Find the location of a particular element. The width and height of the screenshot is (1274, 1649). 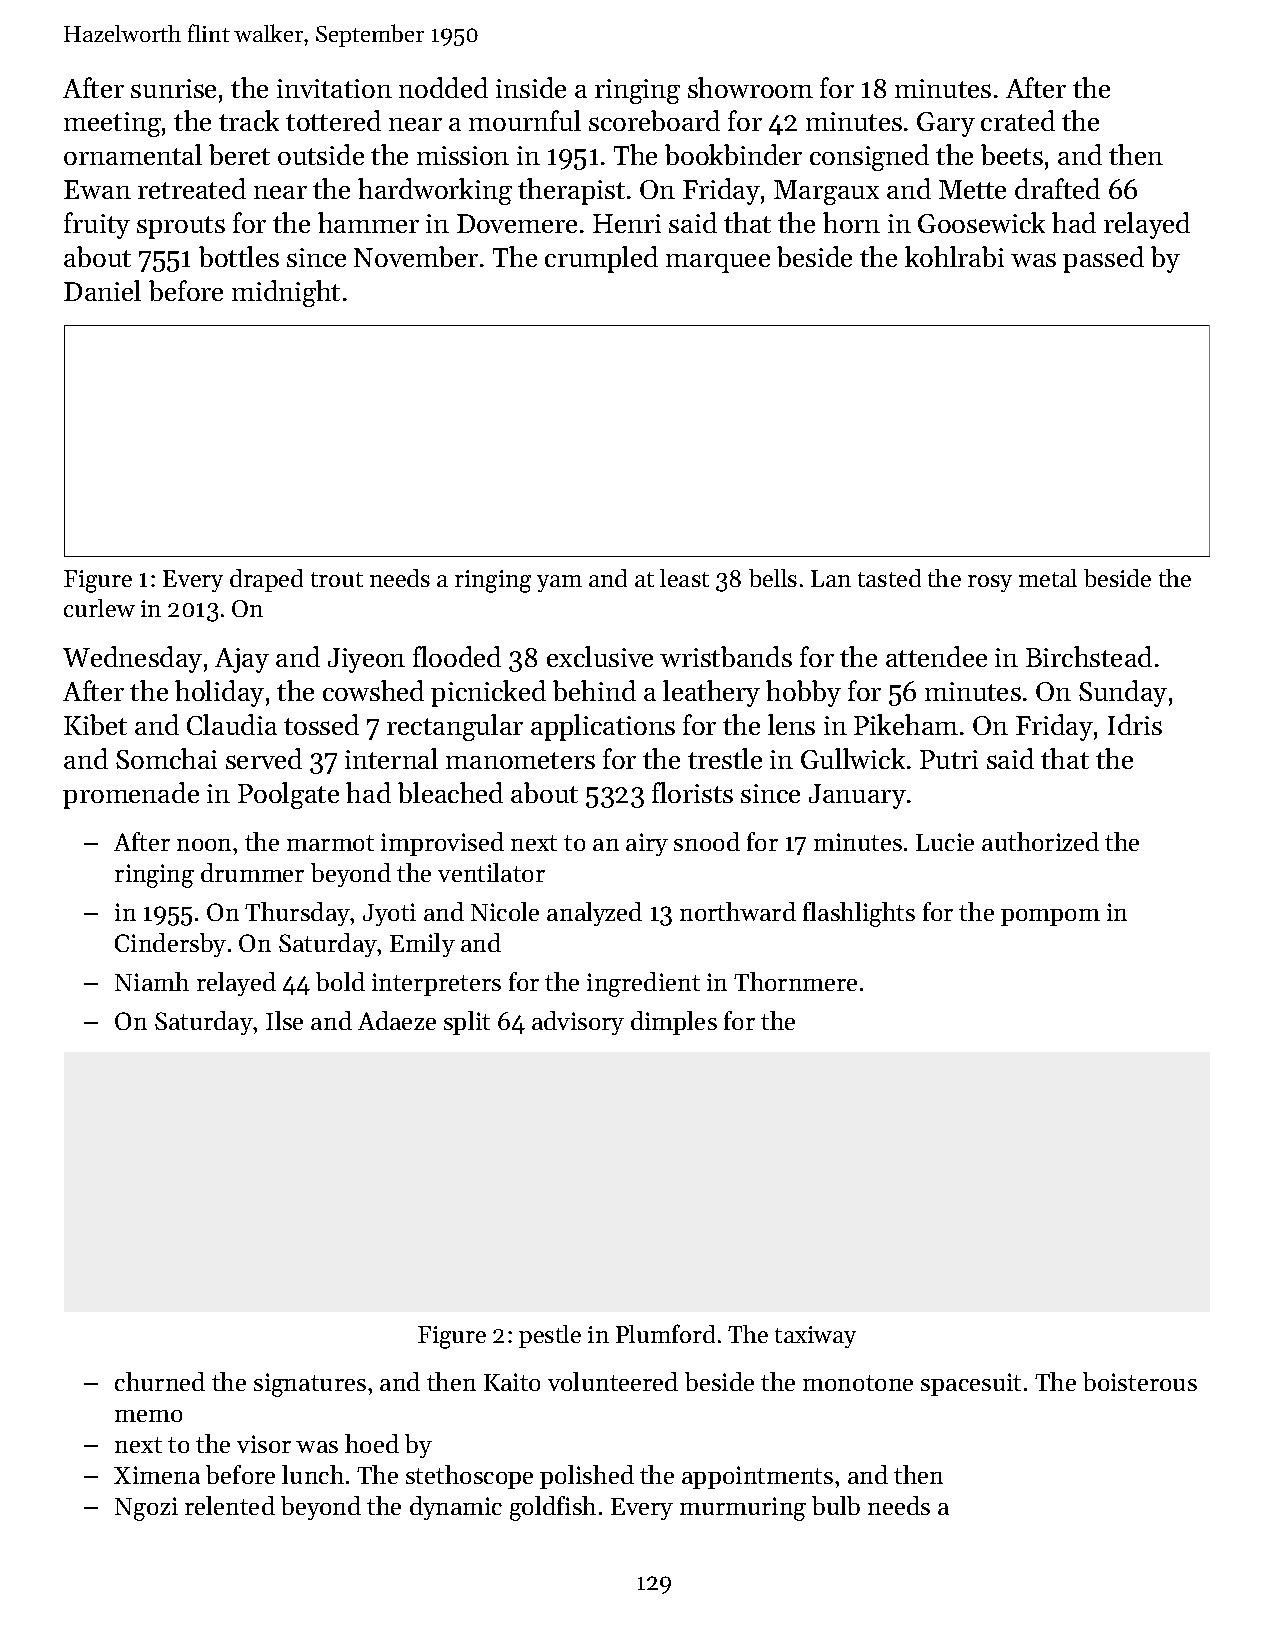

applications is located at coordinates (603, 727).
